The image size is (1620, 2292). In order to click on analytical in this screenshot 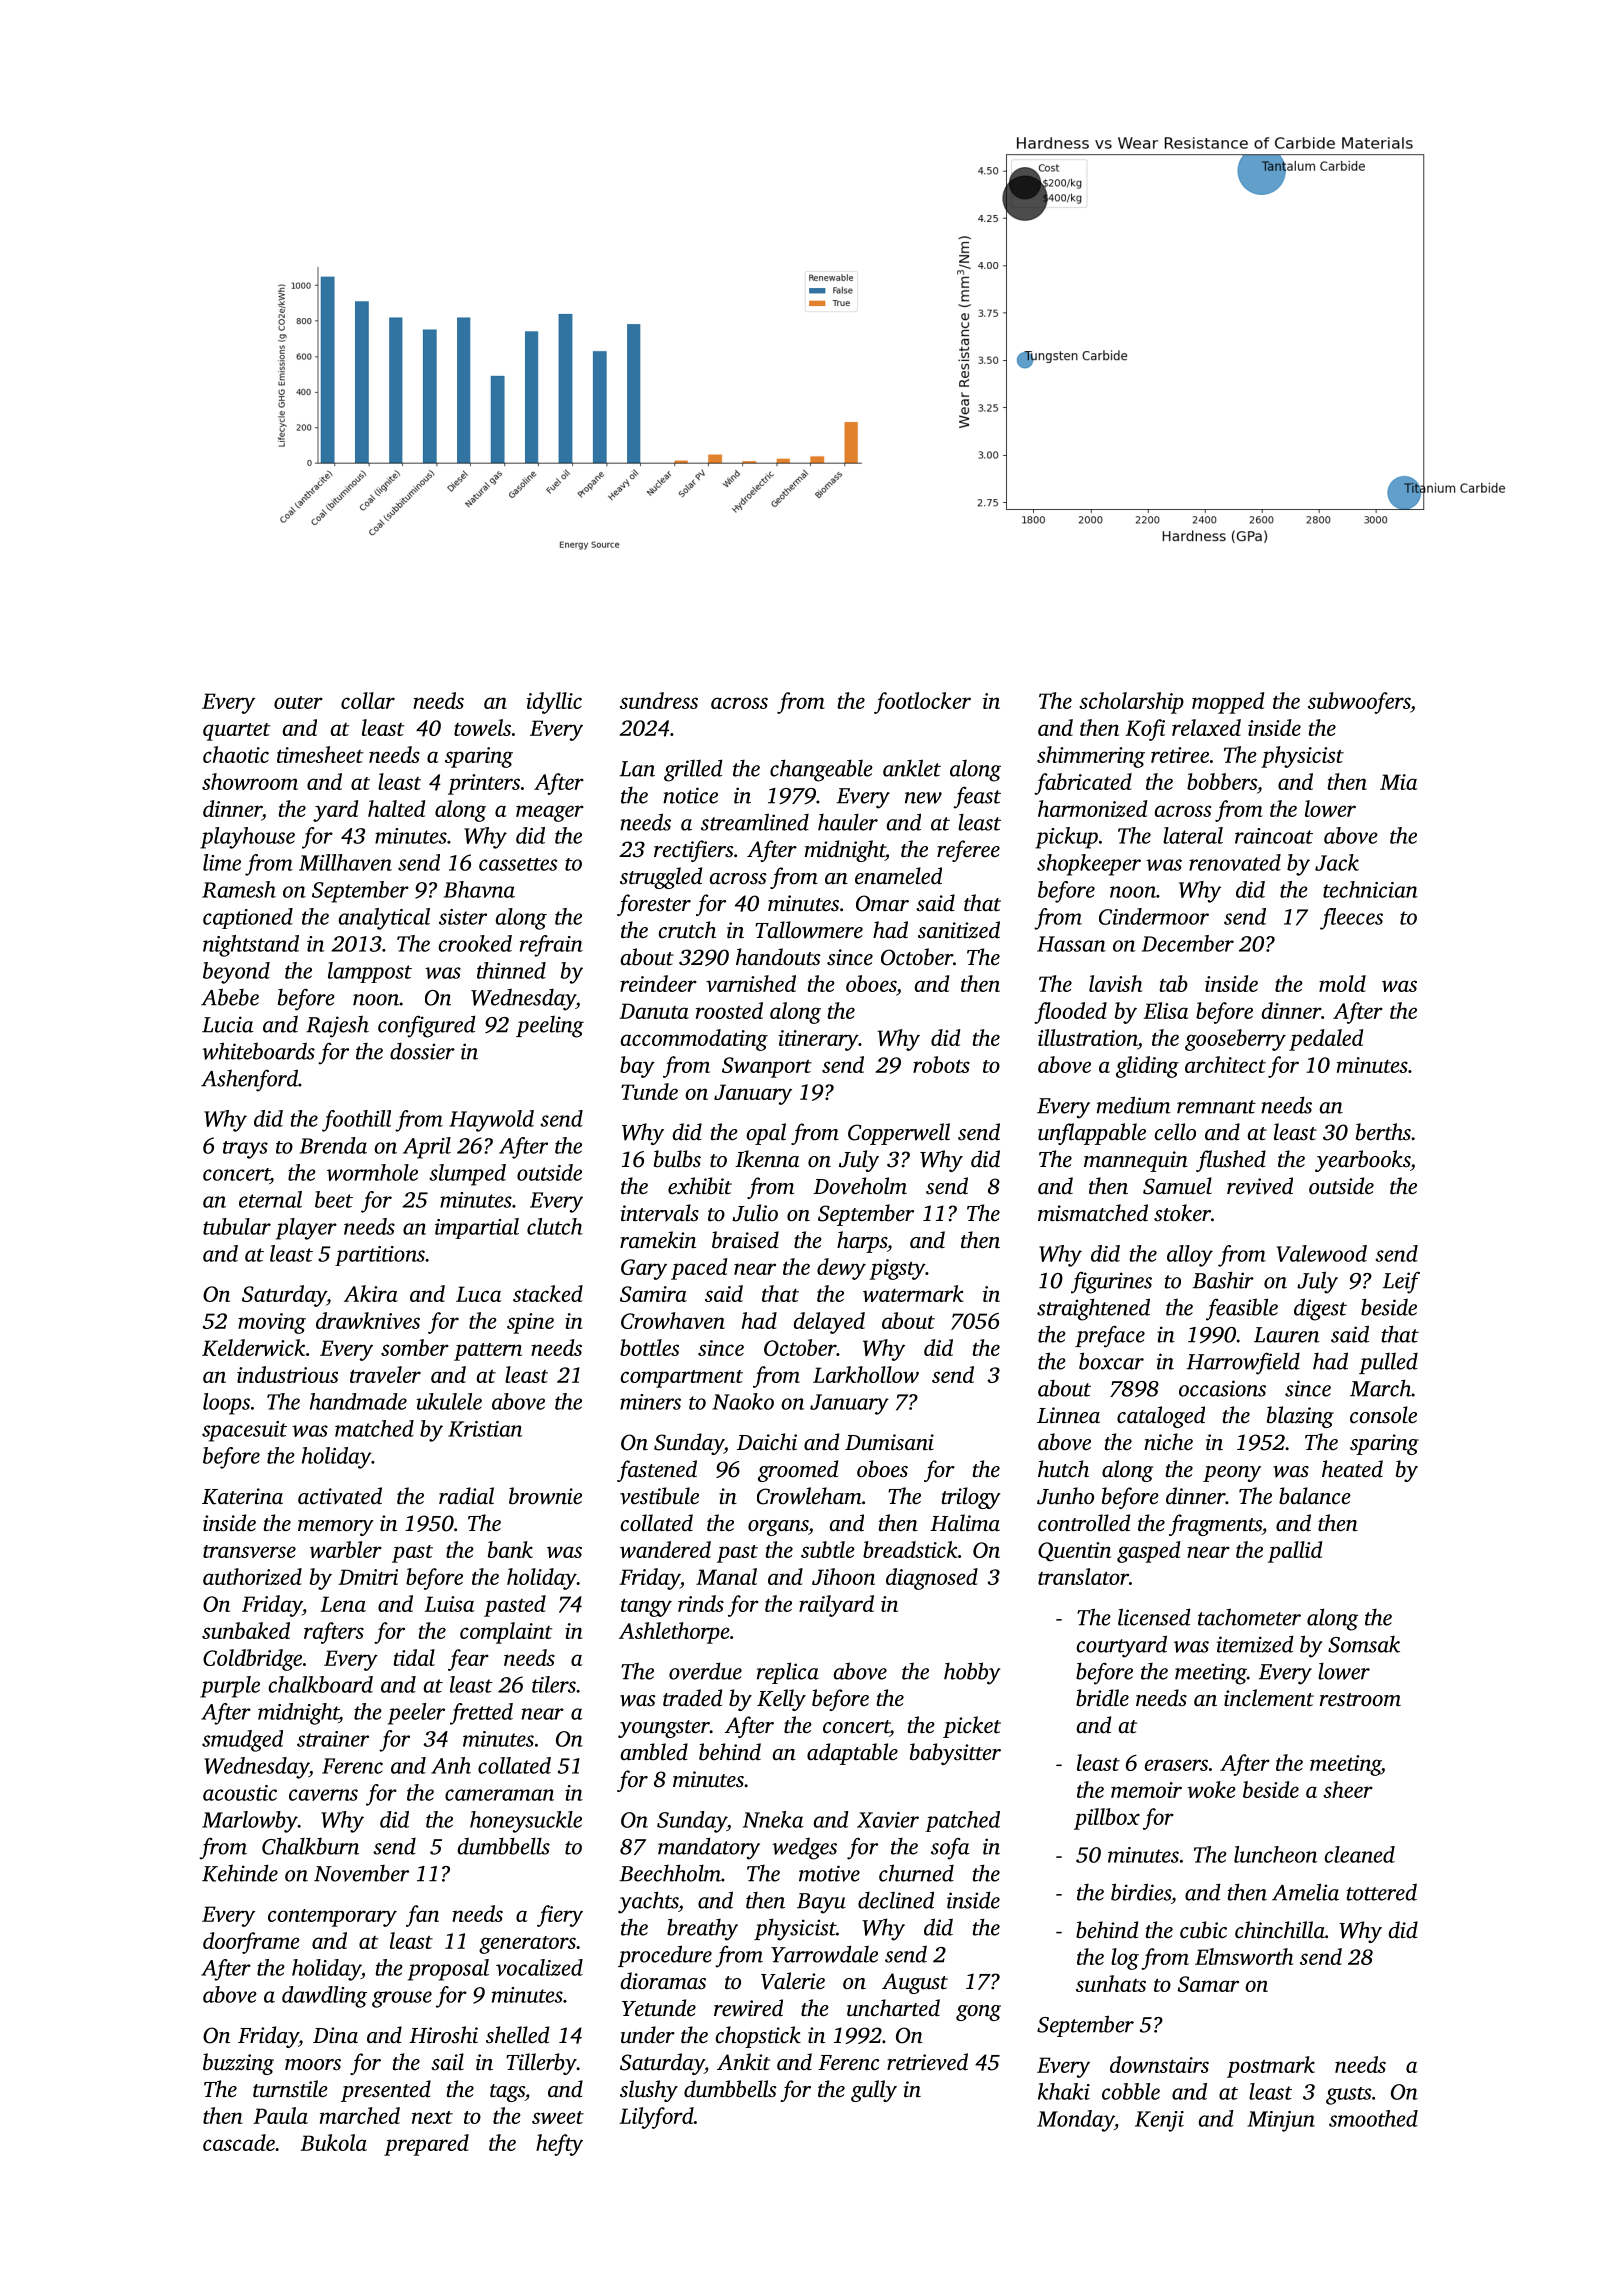, I will do `click(384, 919)`.
